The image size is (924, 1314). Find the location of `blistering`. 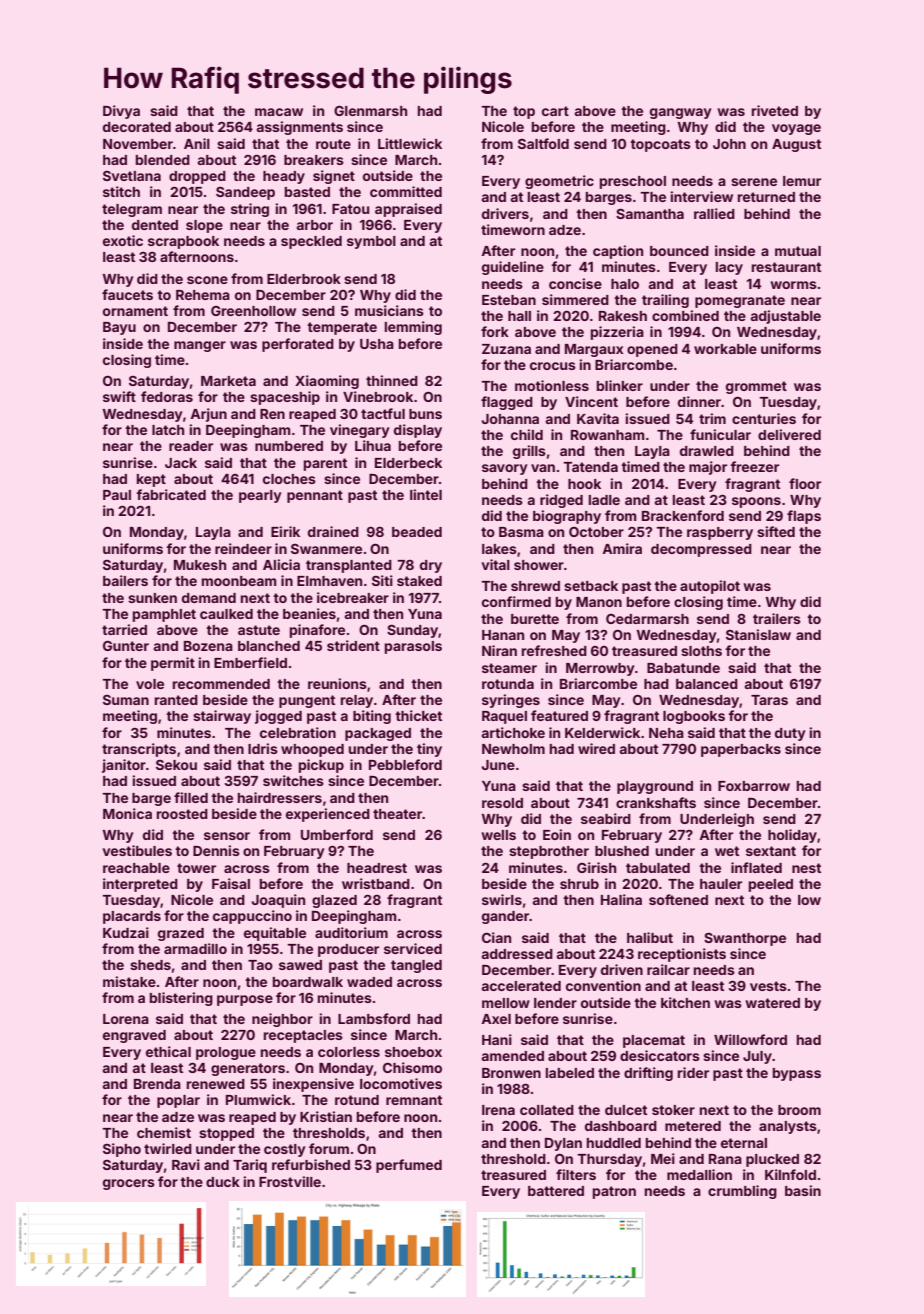

blistering is located at coordinates (181, 999).
